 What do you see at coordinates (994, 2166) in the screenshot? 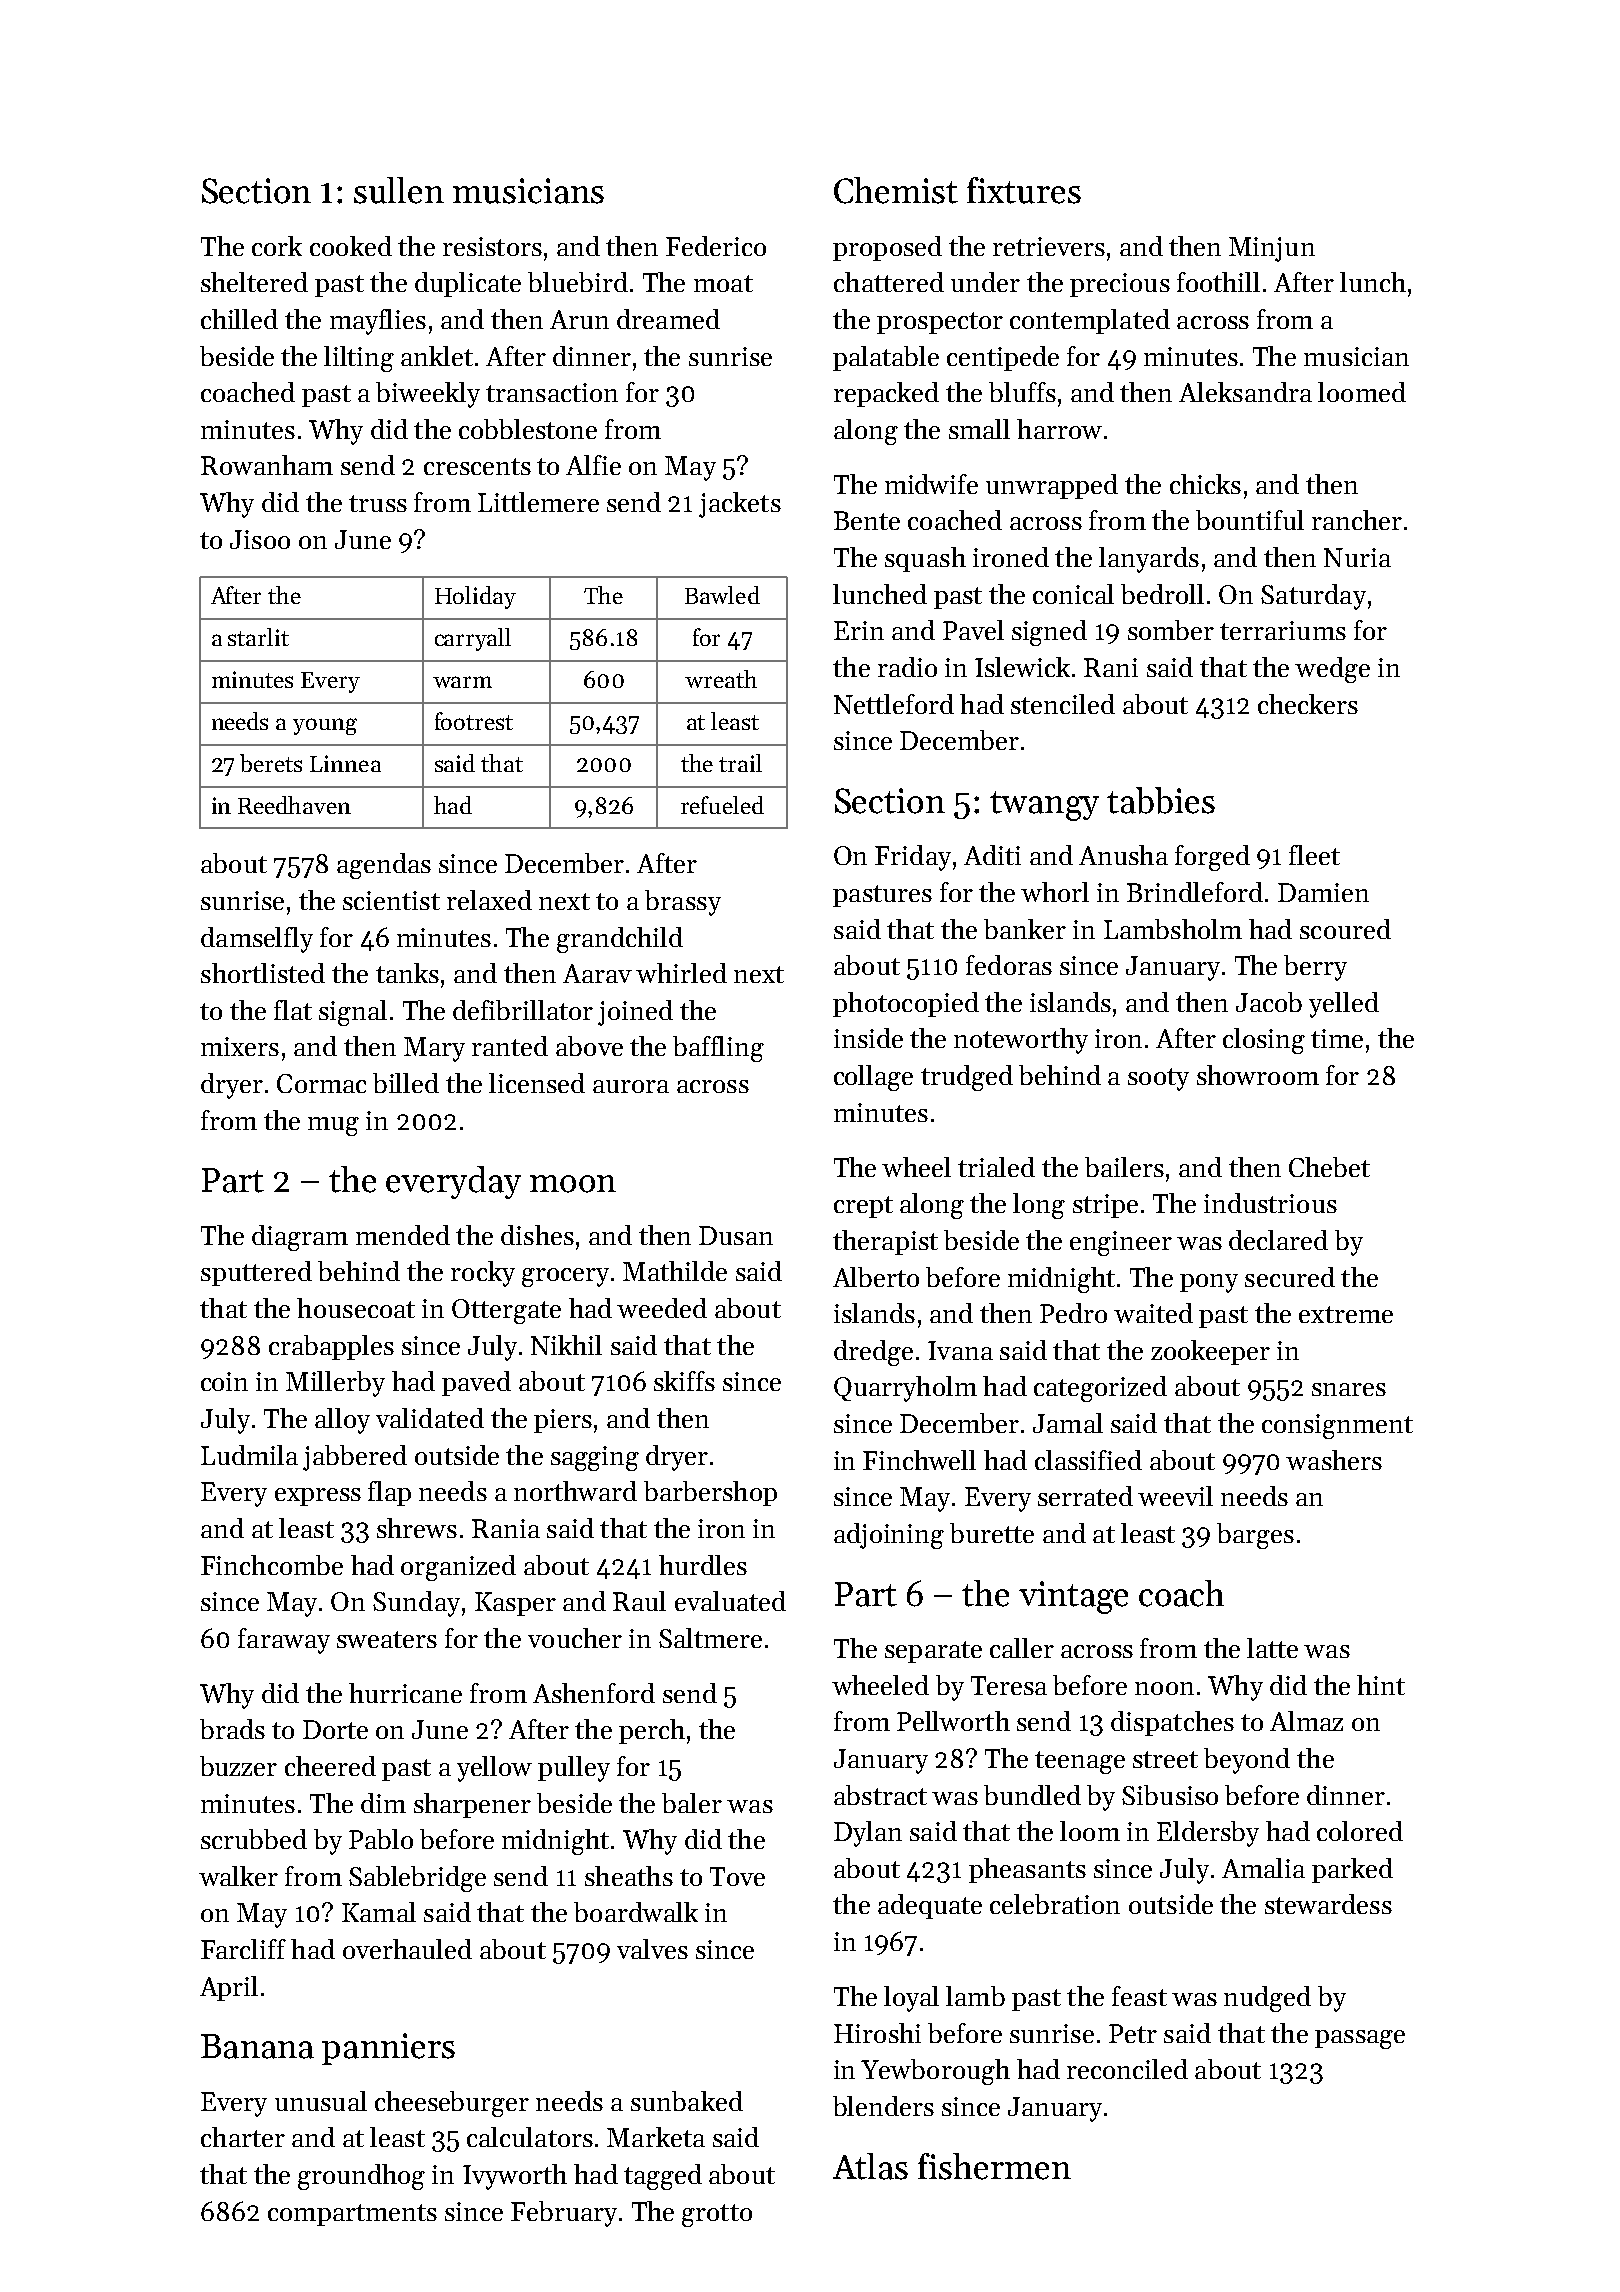
I see `fishermen` at bounding box center [994, 2166].
